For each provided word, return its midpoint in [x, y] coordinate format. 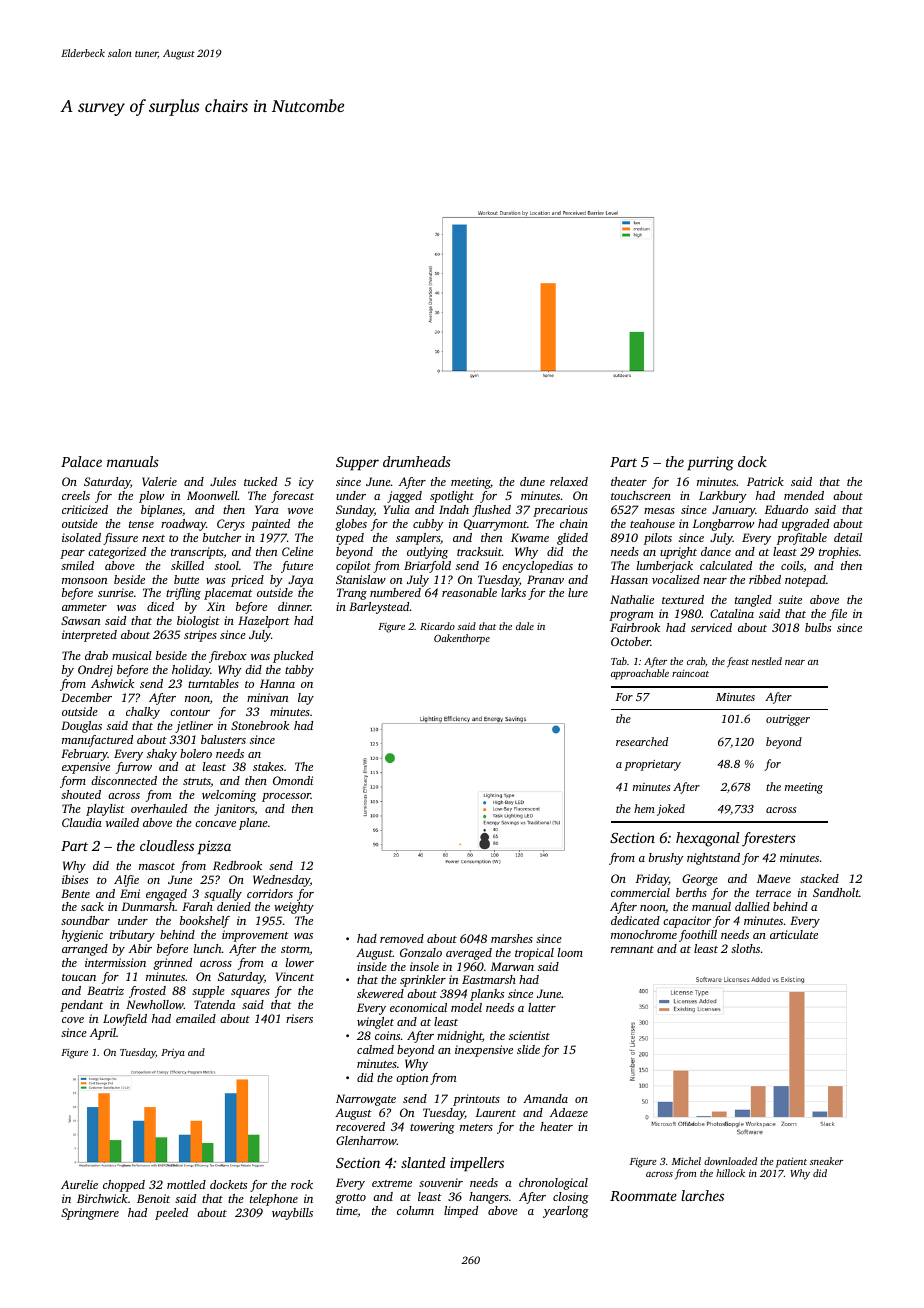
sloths [745, 948]
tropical [534, 954]
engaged [166, 895]
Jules [223, 481]
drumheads [417, 461]
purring [710, 463]
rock [302, 1184]
